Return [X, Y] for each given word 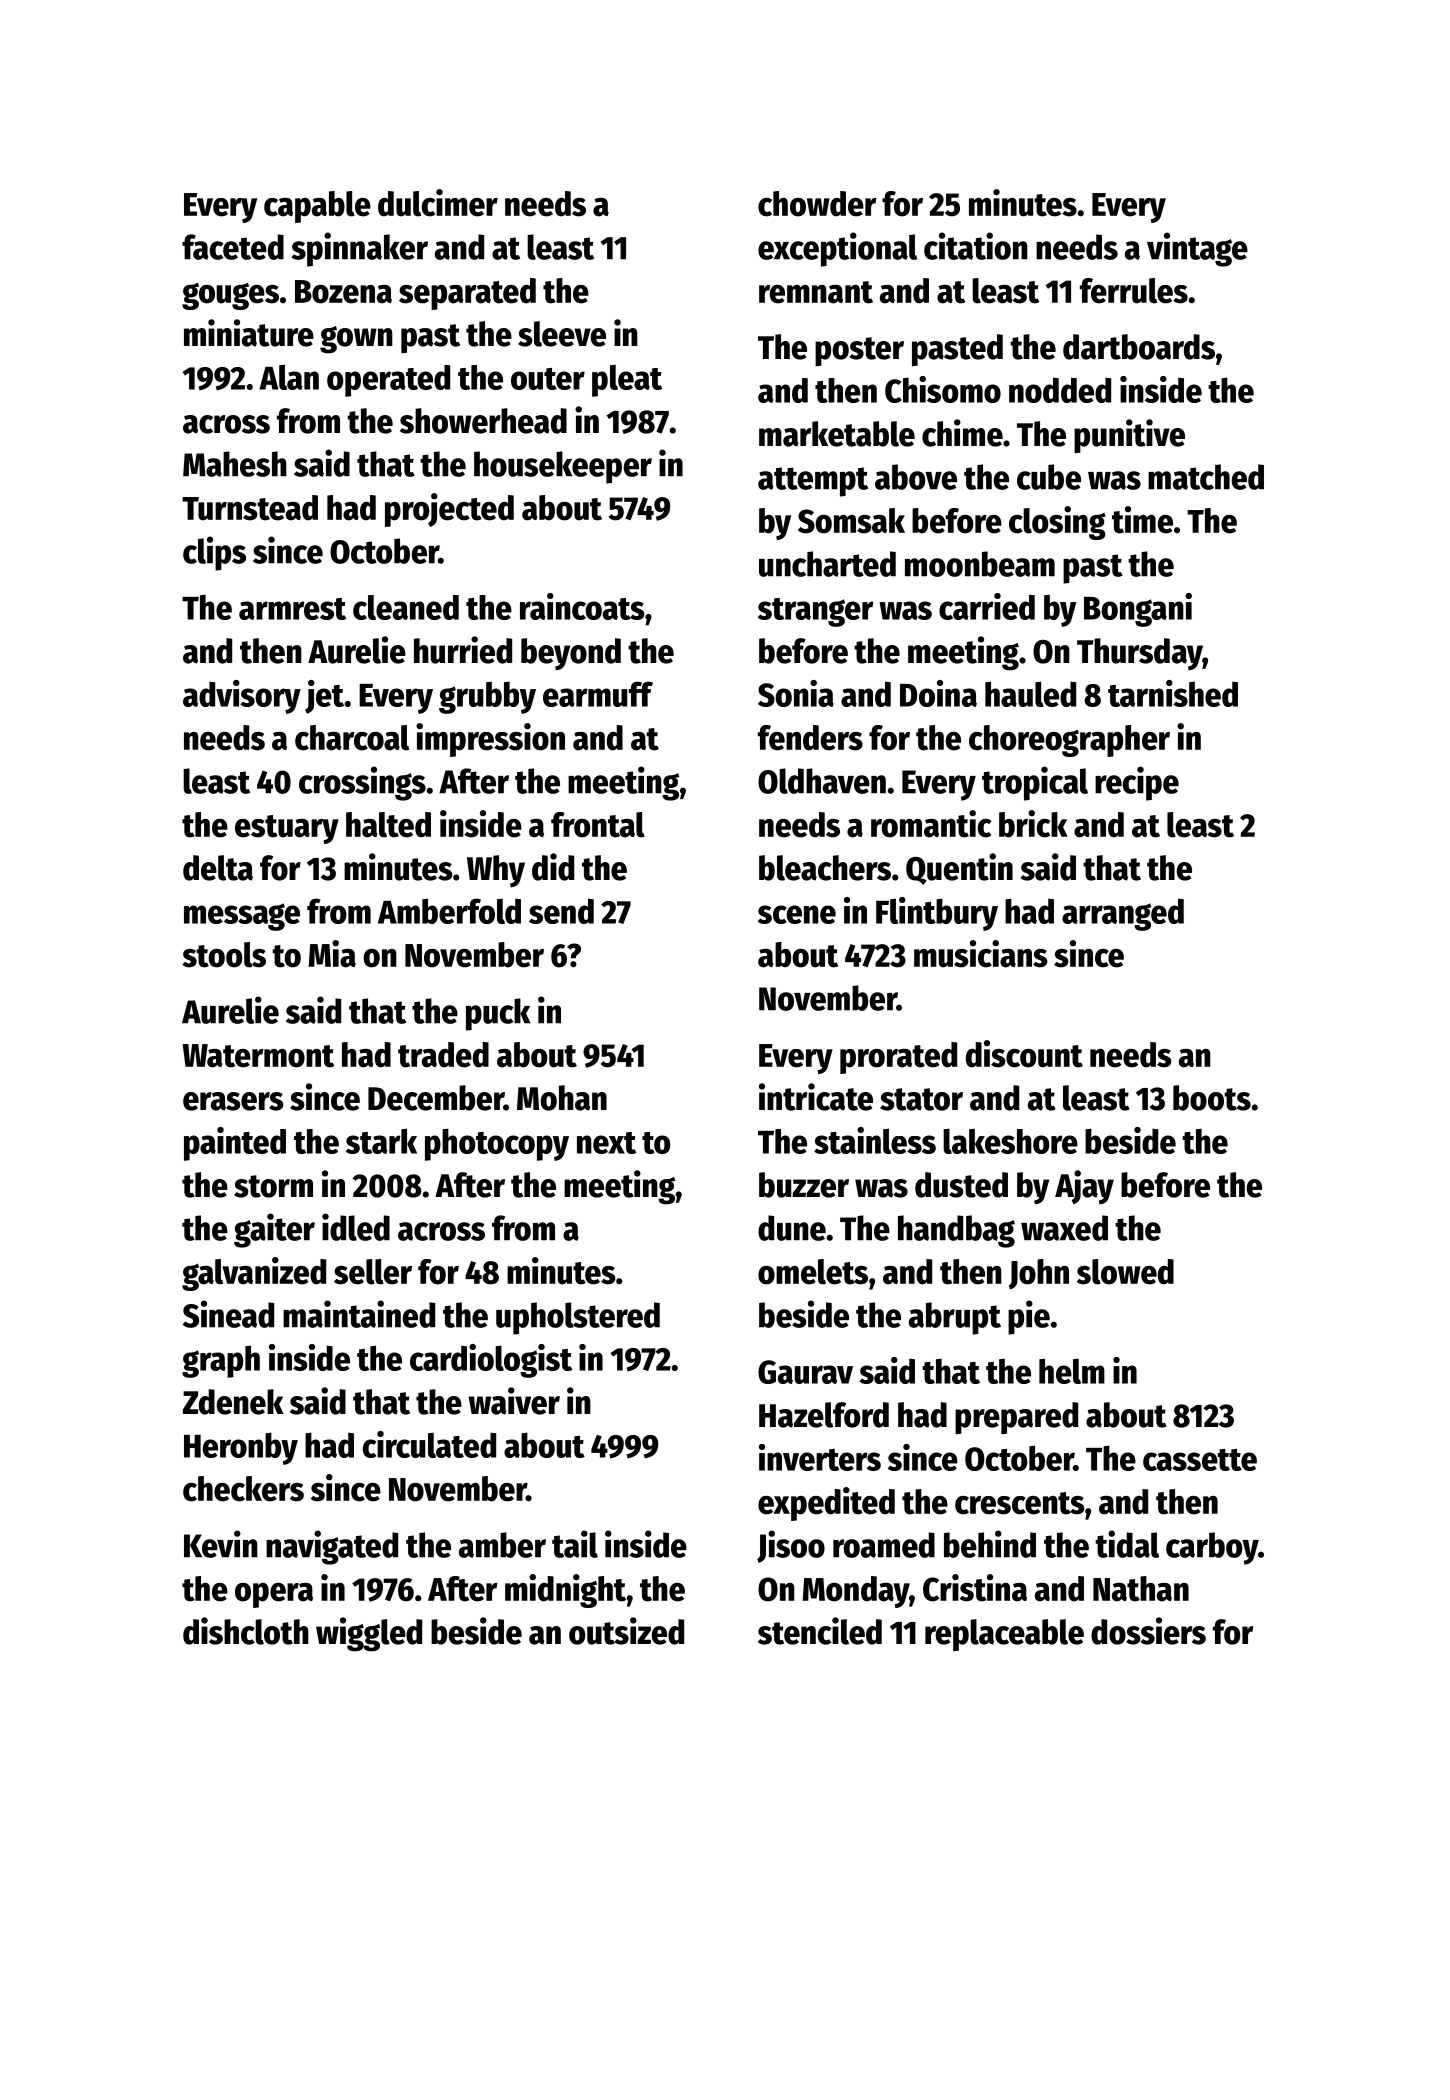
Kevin [221, 1544]
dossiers [1148, 1631]
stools [224, 955]
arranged [1123, 914]
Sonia [796, 693]
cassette [1200, 1460]
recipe [1137, 783]
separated [467, 294]
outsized [626, 1631]
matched [1206, 477]
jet [324, 697]
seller [373, 1272]
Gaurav [805, 1372]
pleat [627, 381]
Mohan [562, 1098]
